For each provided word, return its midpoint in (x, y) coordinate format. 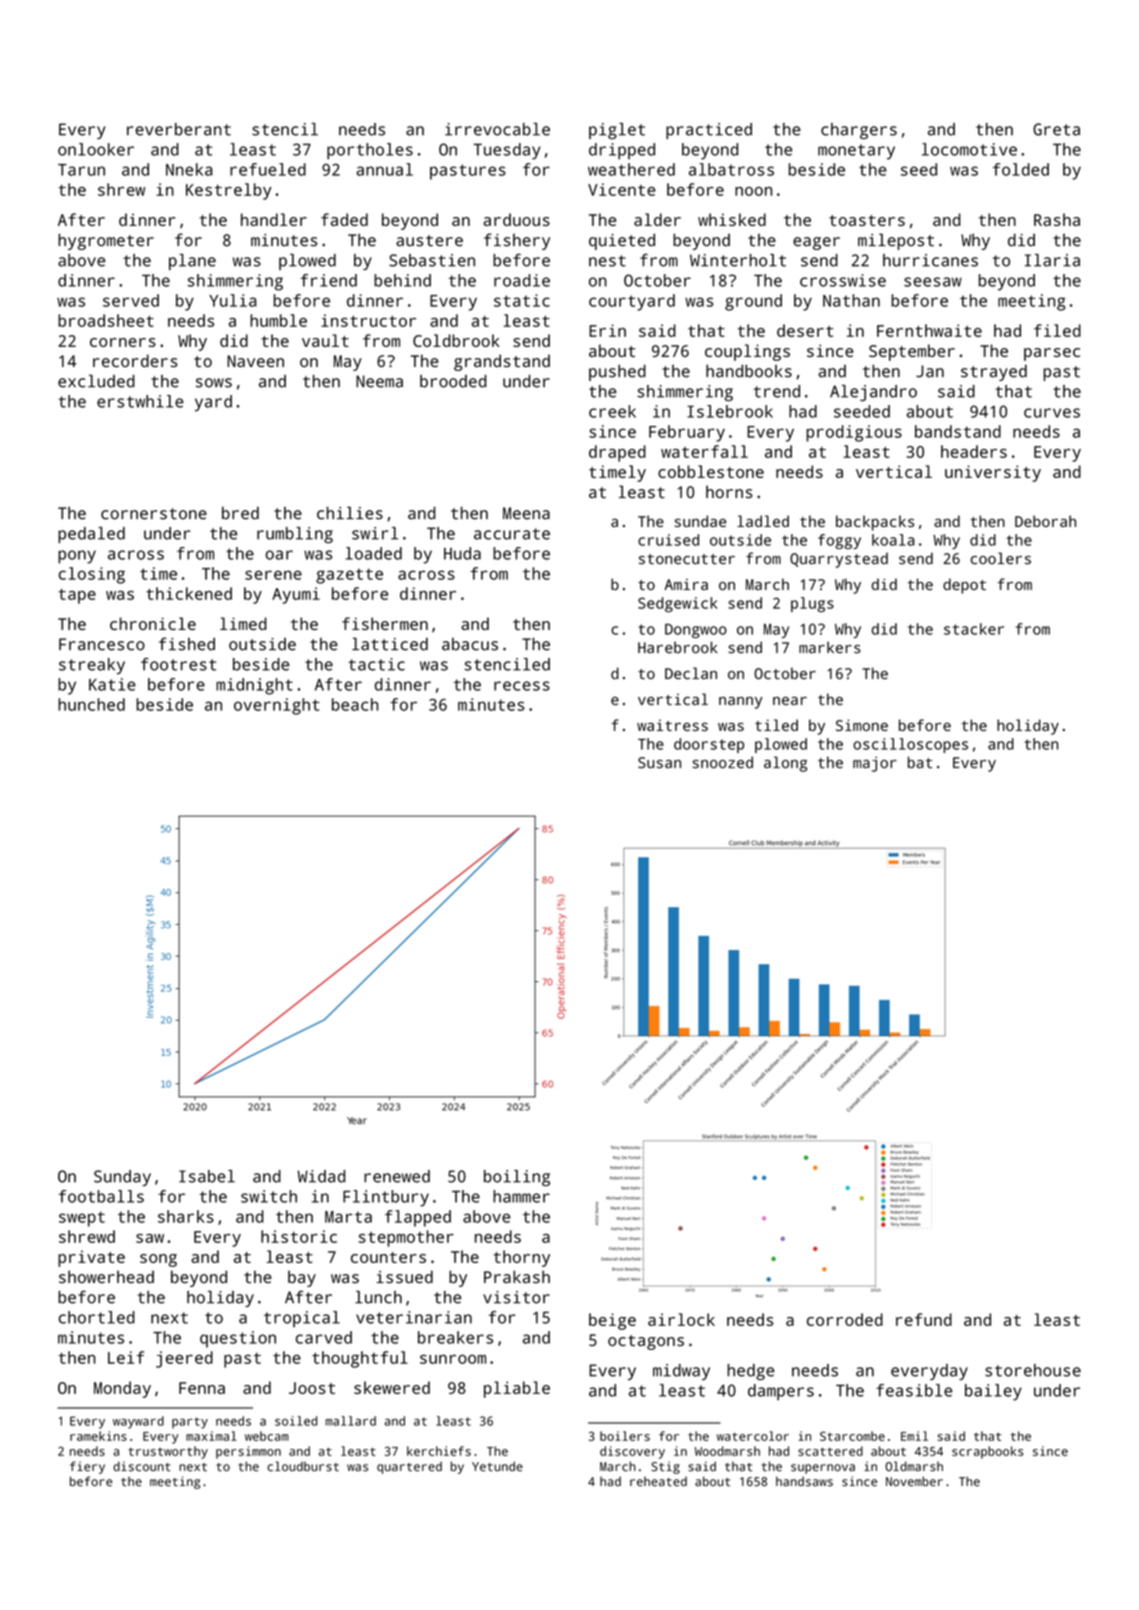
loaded (374, 553)
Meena (526, 513)
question (238, 1339)
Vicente (622, 189)
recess (522, 686)
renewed (397, 1176)
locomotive (969, 149)
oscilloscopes (910, 745)
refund (924, 1319)
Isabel (207, 1176)
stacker (974, 629)
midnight (254, 686)
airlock (681, 1319)
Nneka (189, 169)
